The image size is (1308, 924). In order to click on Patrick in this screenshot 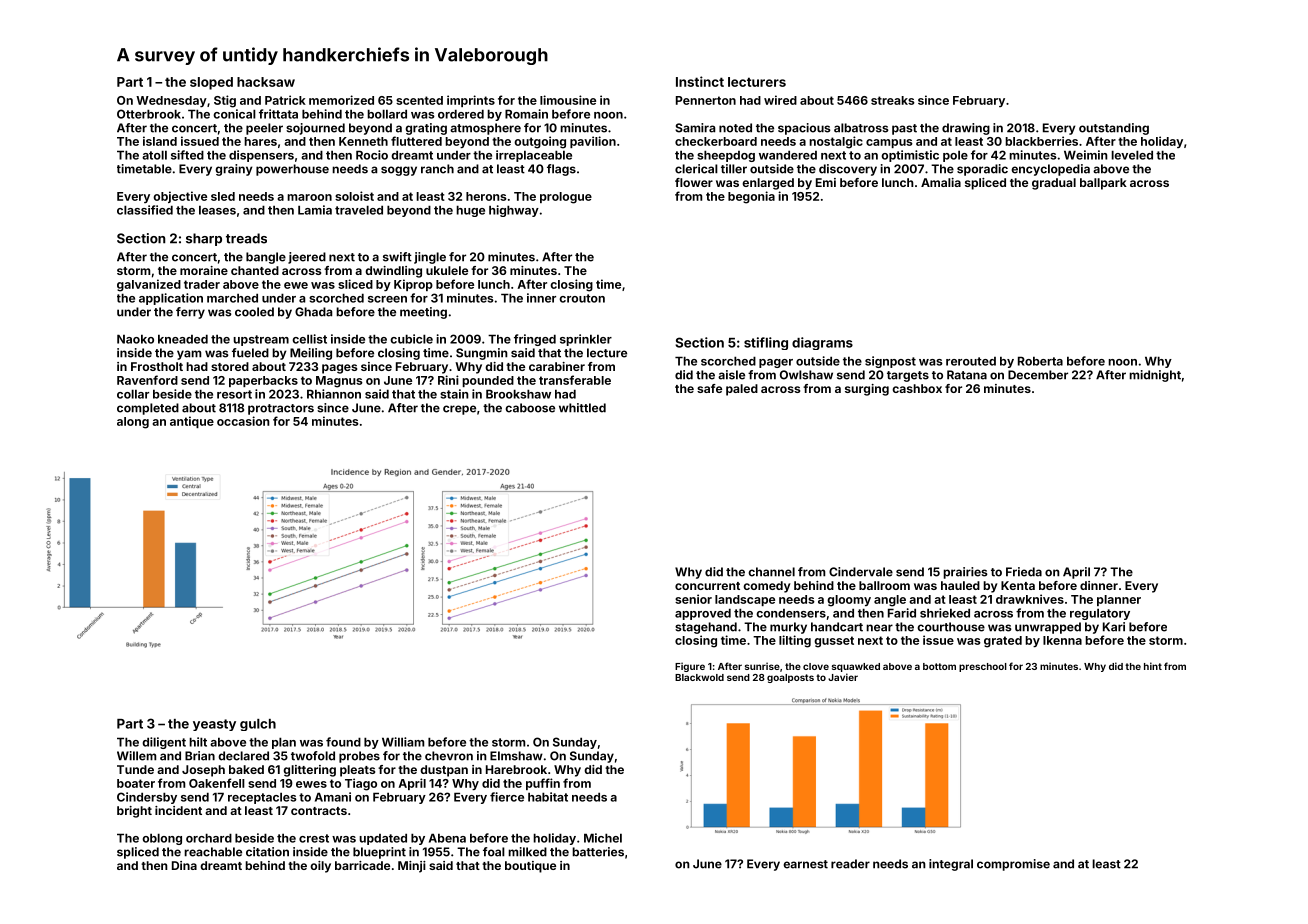, I will do `click(285, 100)`.
